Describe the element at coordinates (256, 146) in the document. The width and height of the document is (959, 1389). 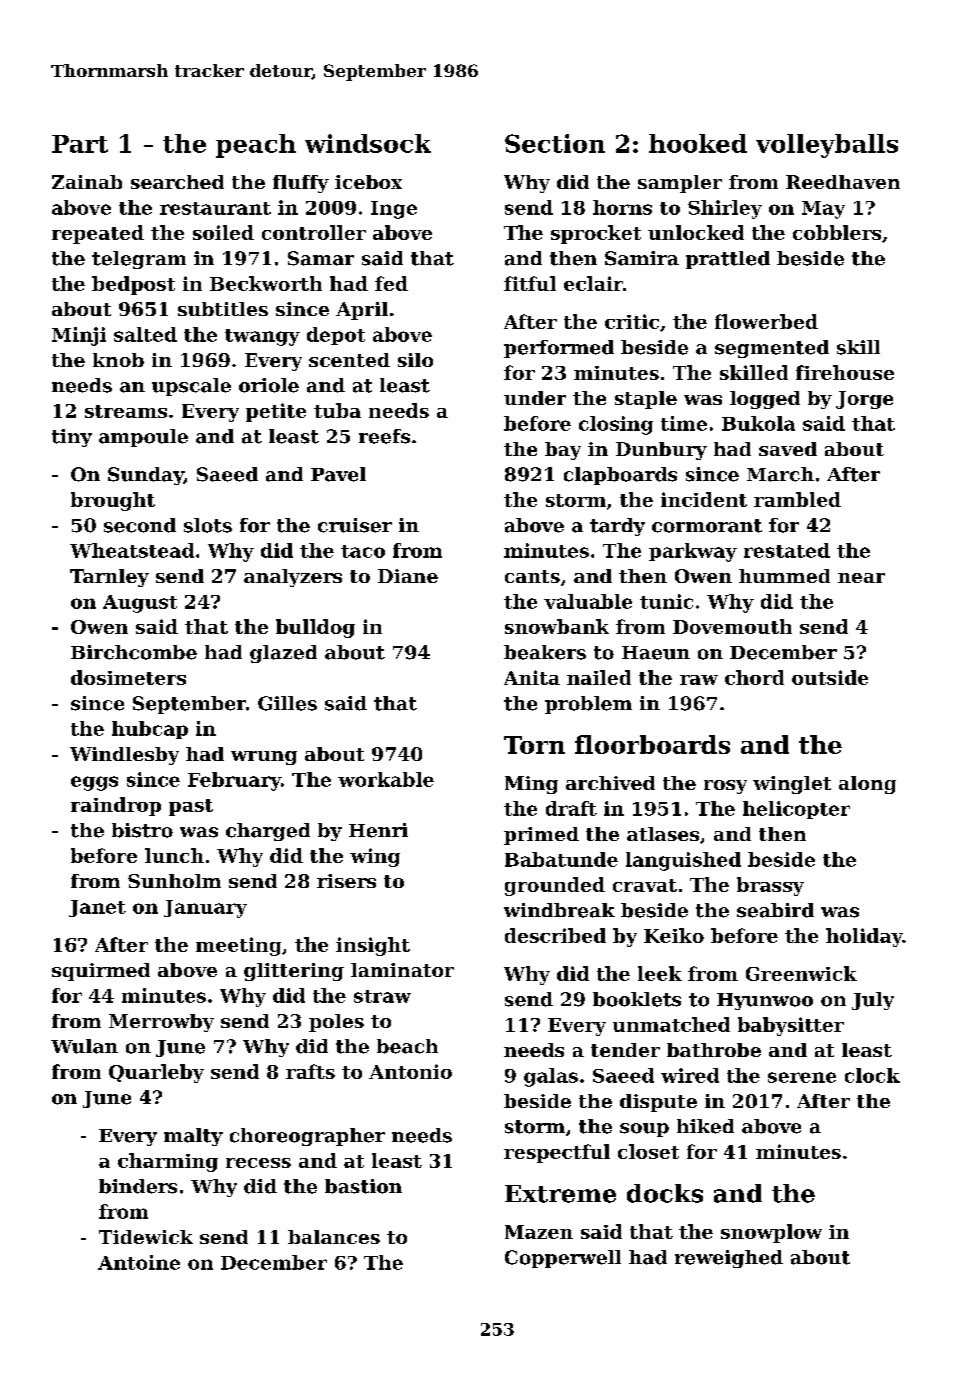
I see `peach` at that location.
